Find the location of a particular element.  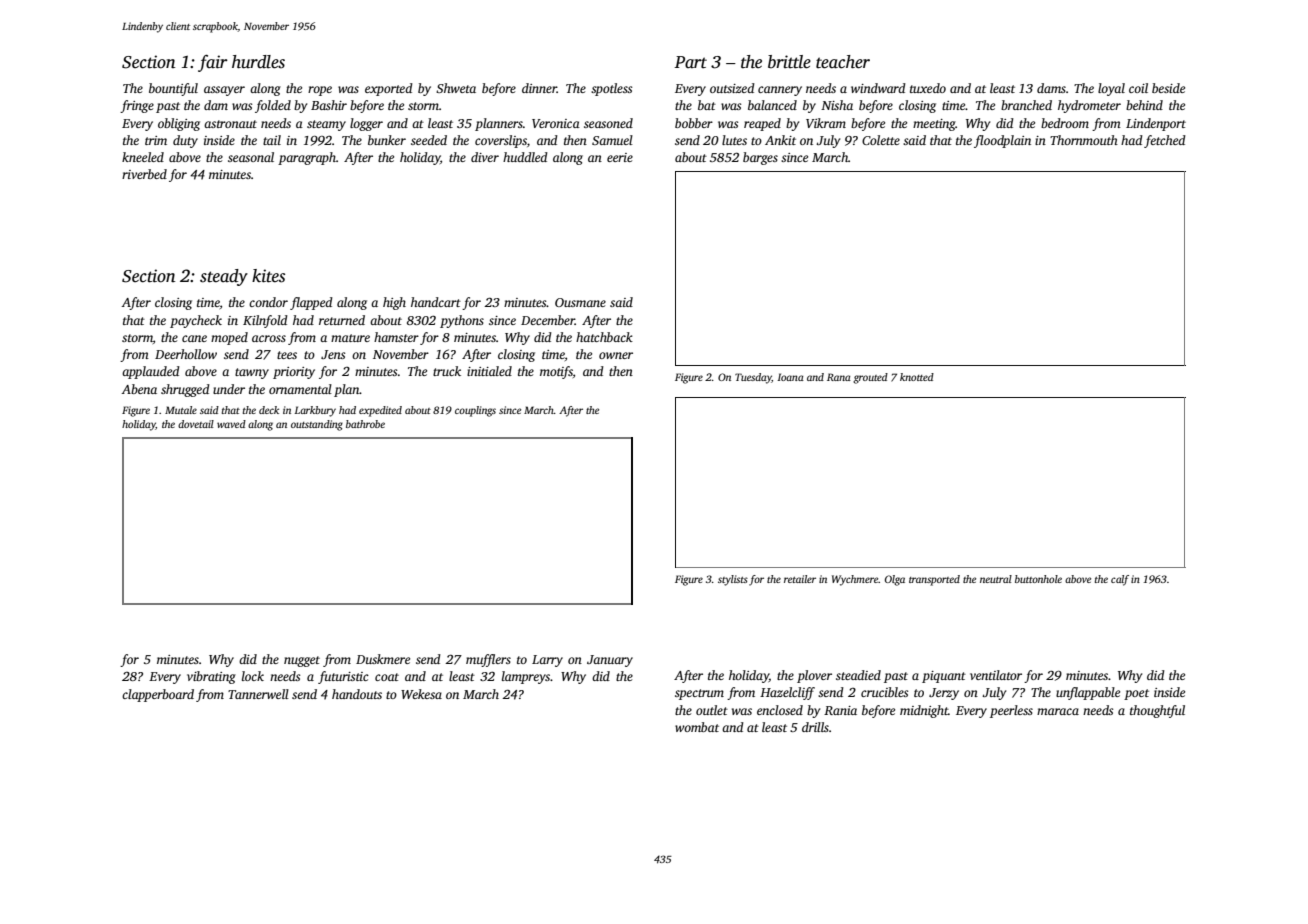

huddled is located at coordinates (525, 157).
